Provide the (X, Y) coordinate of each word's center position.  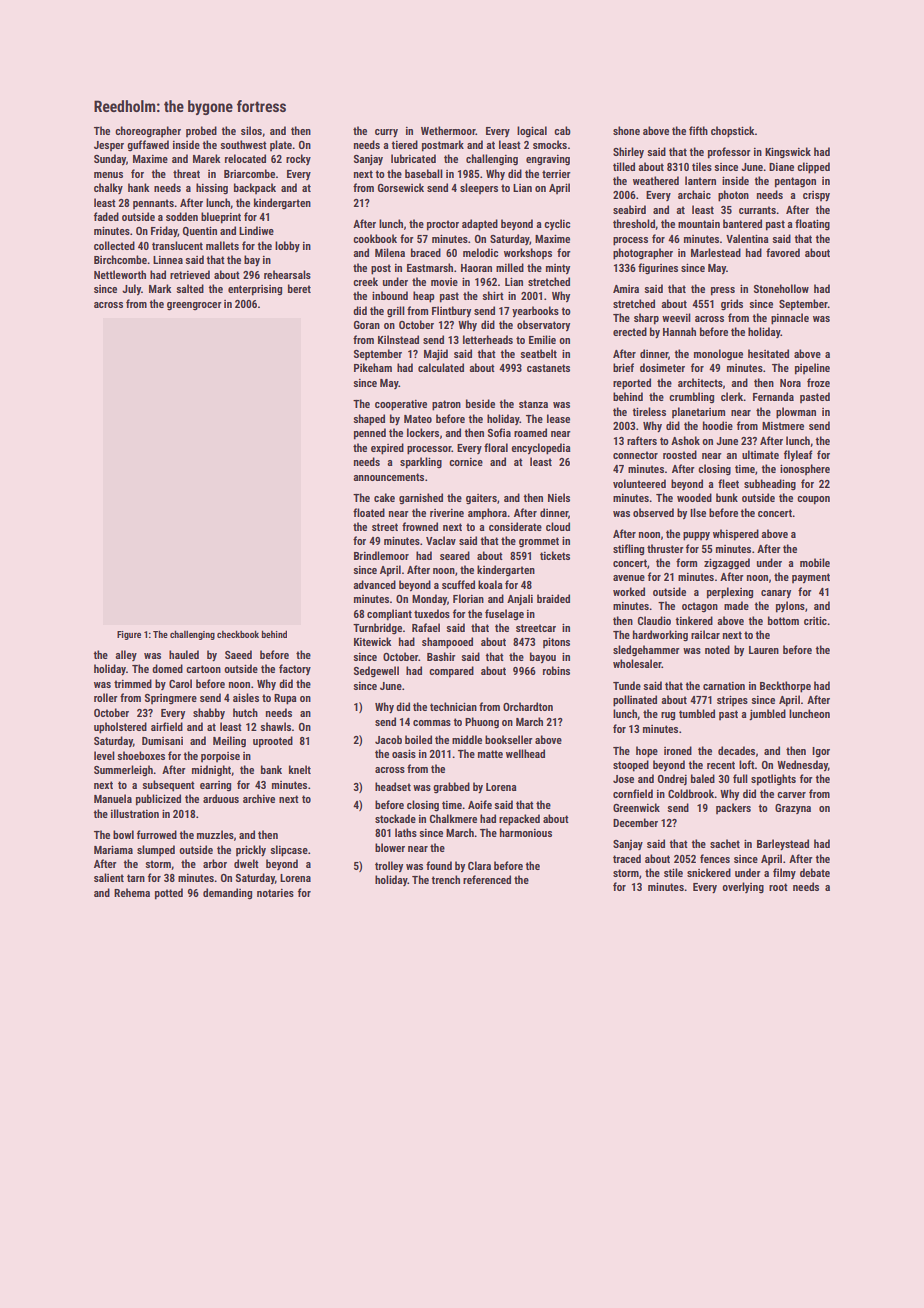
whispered (736, 535)
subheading (770, 484)
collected (114, 245)
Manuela (113, 798)
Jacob (388, 739)
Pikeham (373, 367)
